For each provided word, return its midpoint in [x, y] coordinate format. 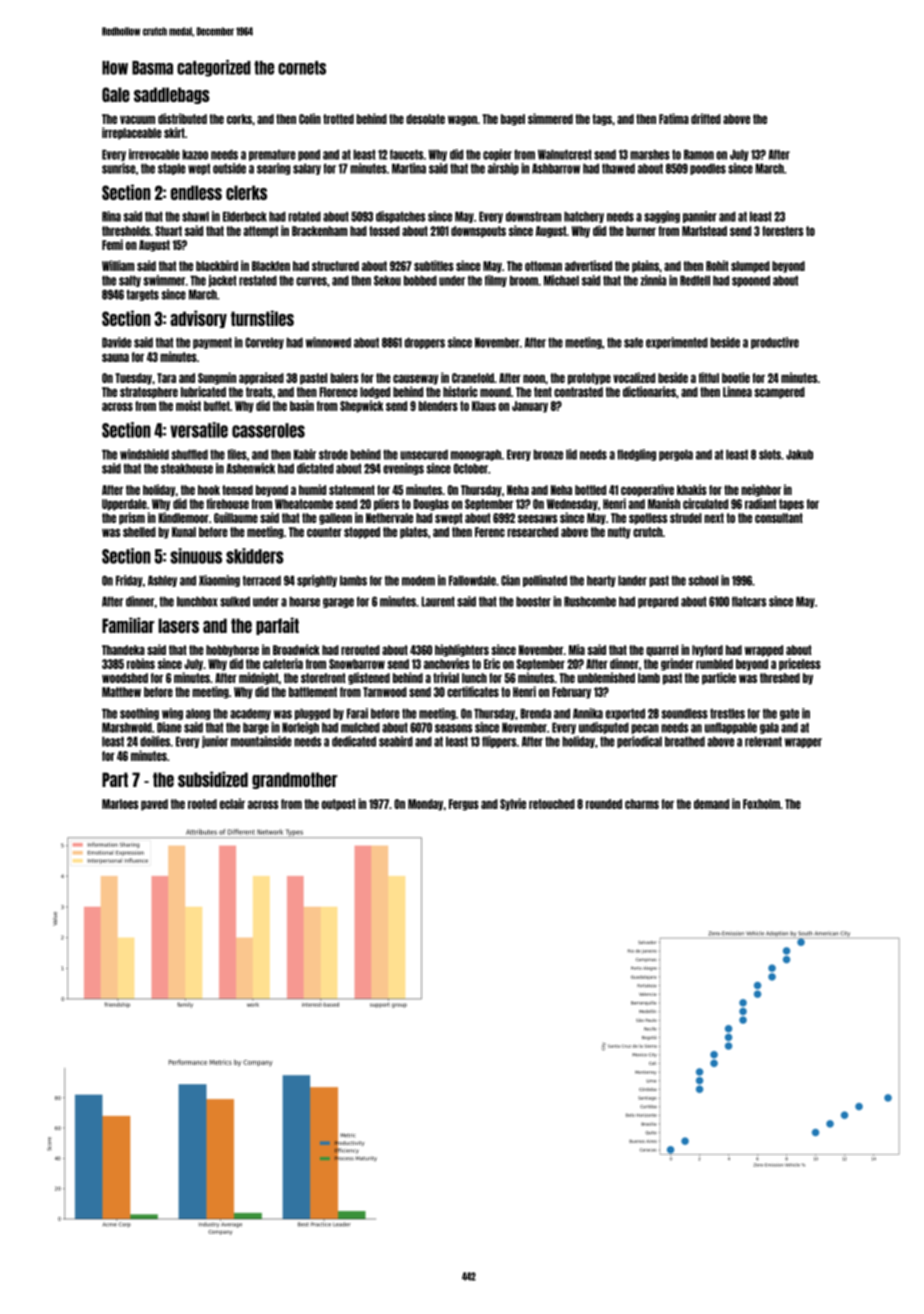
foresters [782, 231]
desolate [425, 119]
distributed [182, 118]
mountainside [261, 741]
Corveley [264, 343]
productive [775, 343]
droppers [425, 343]
